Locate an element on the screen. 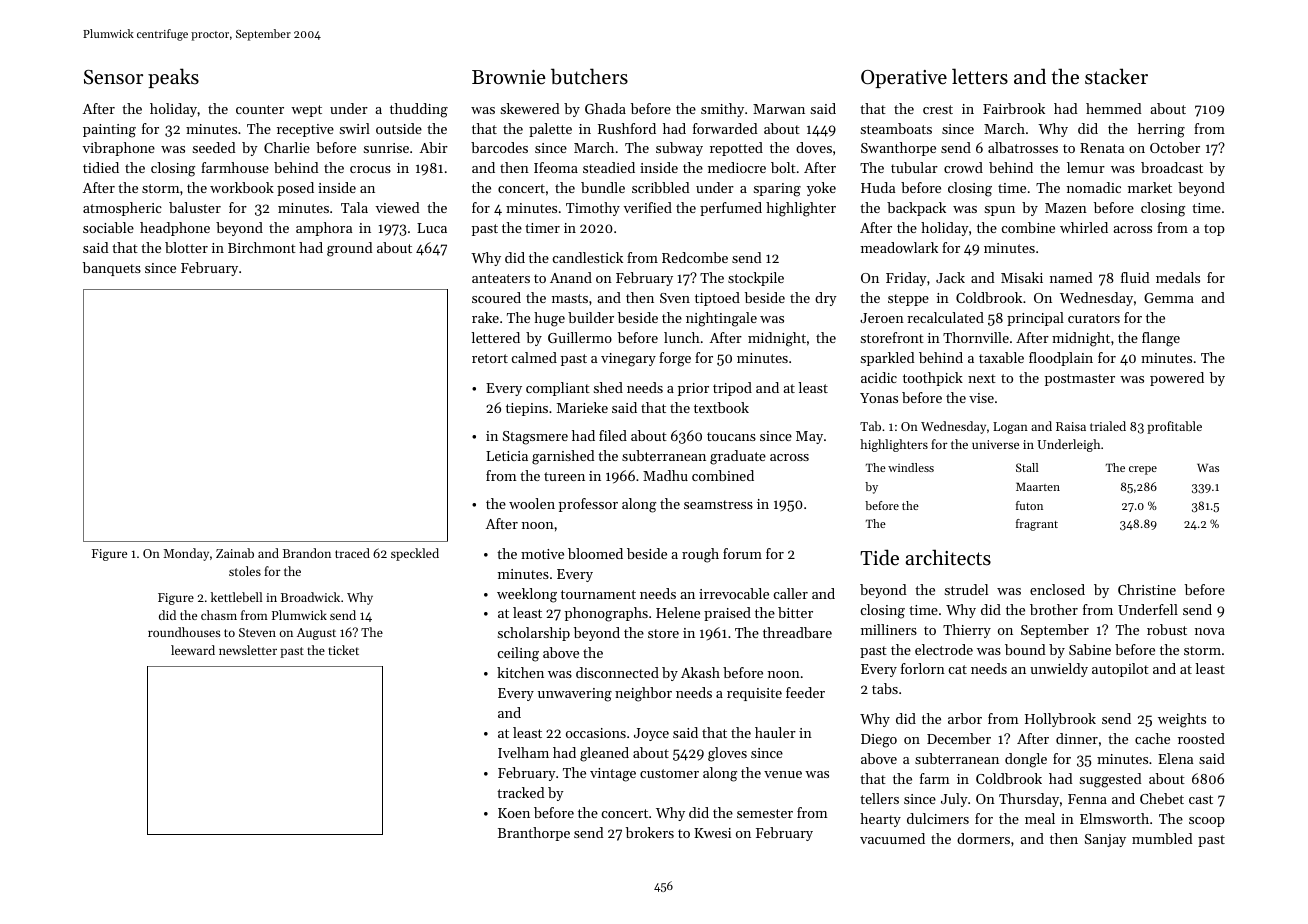 This screenshot has width=1308, height=924. Monday is located at coordinates (186, 554).
